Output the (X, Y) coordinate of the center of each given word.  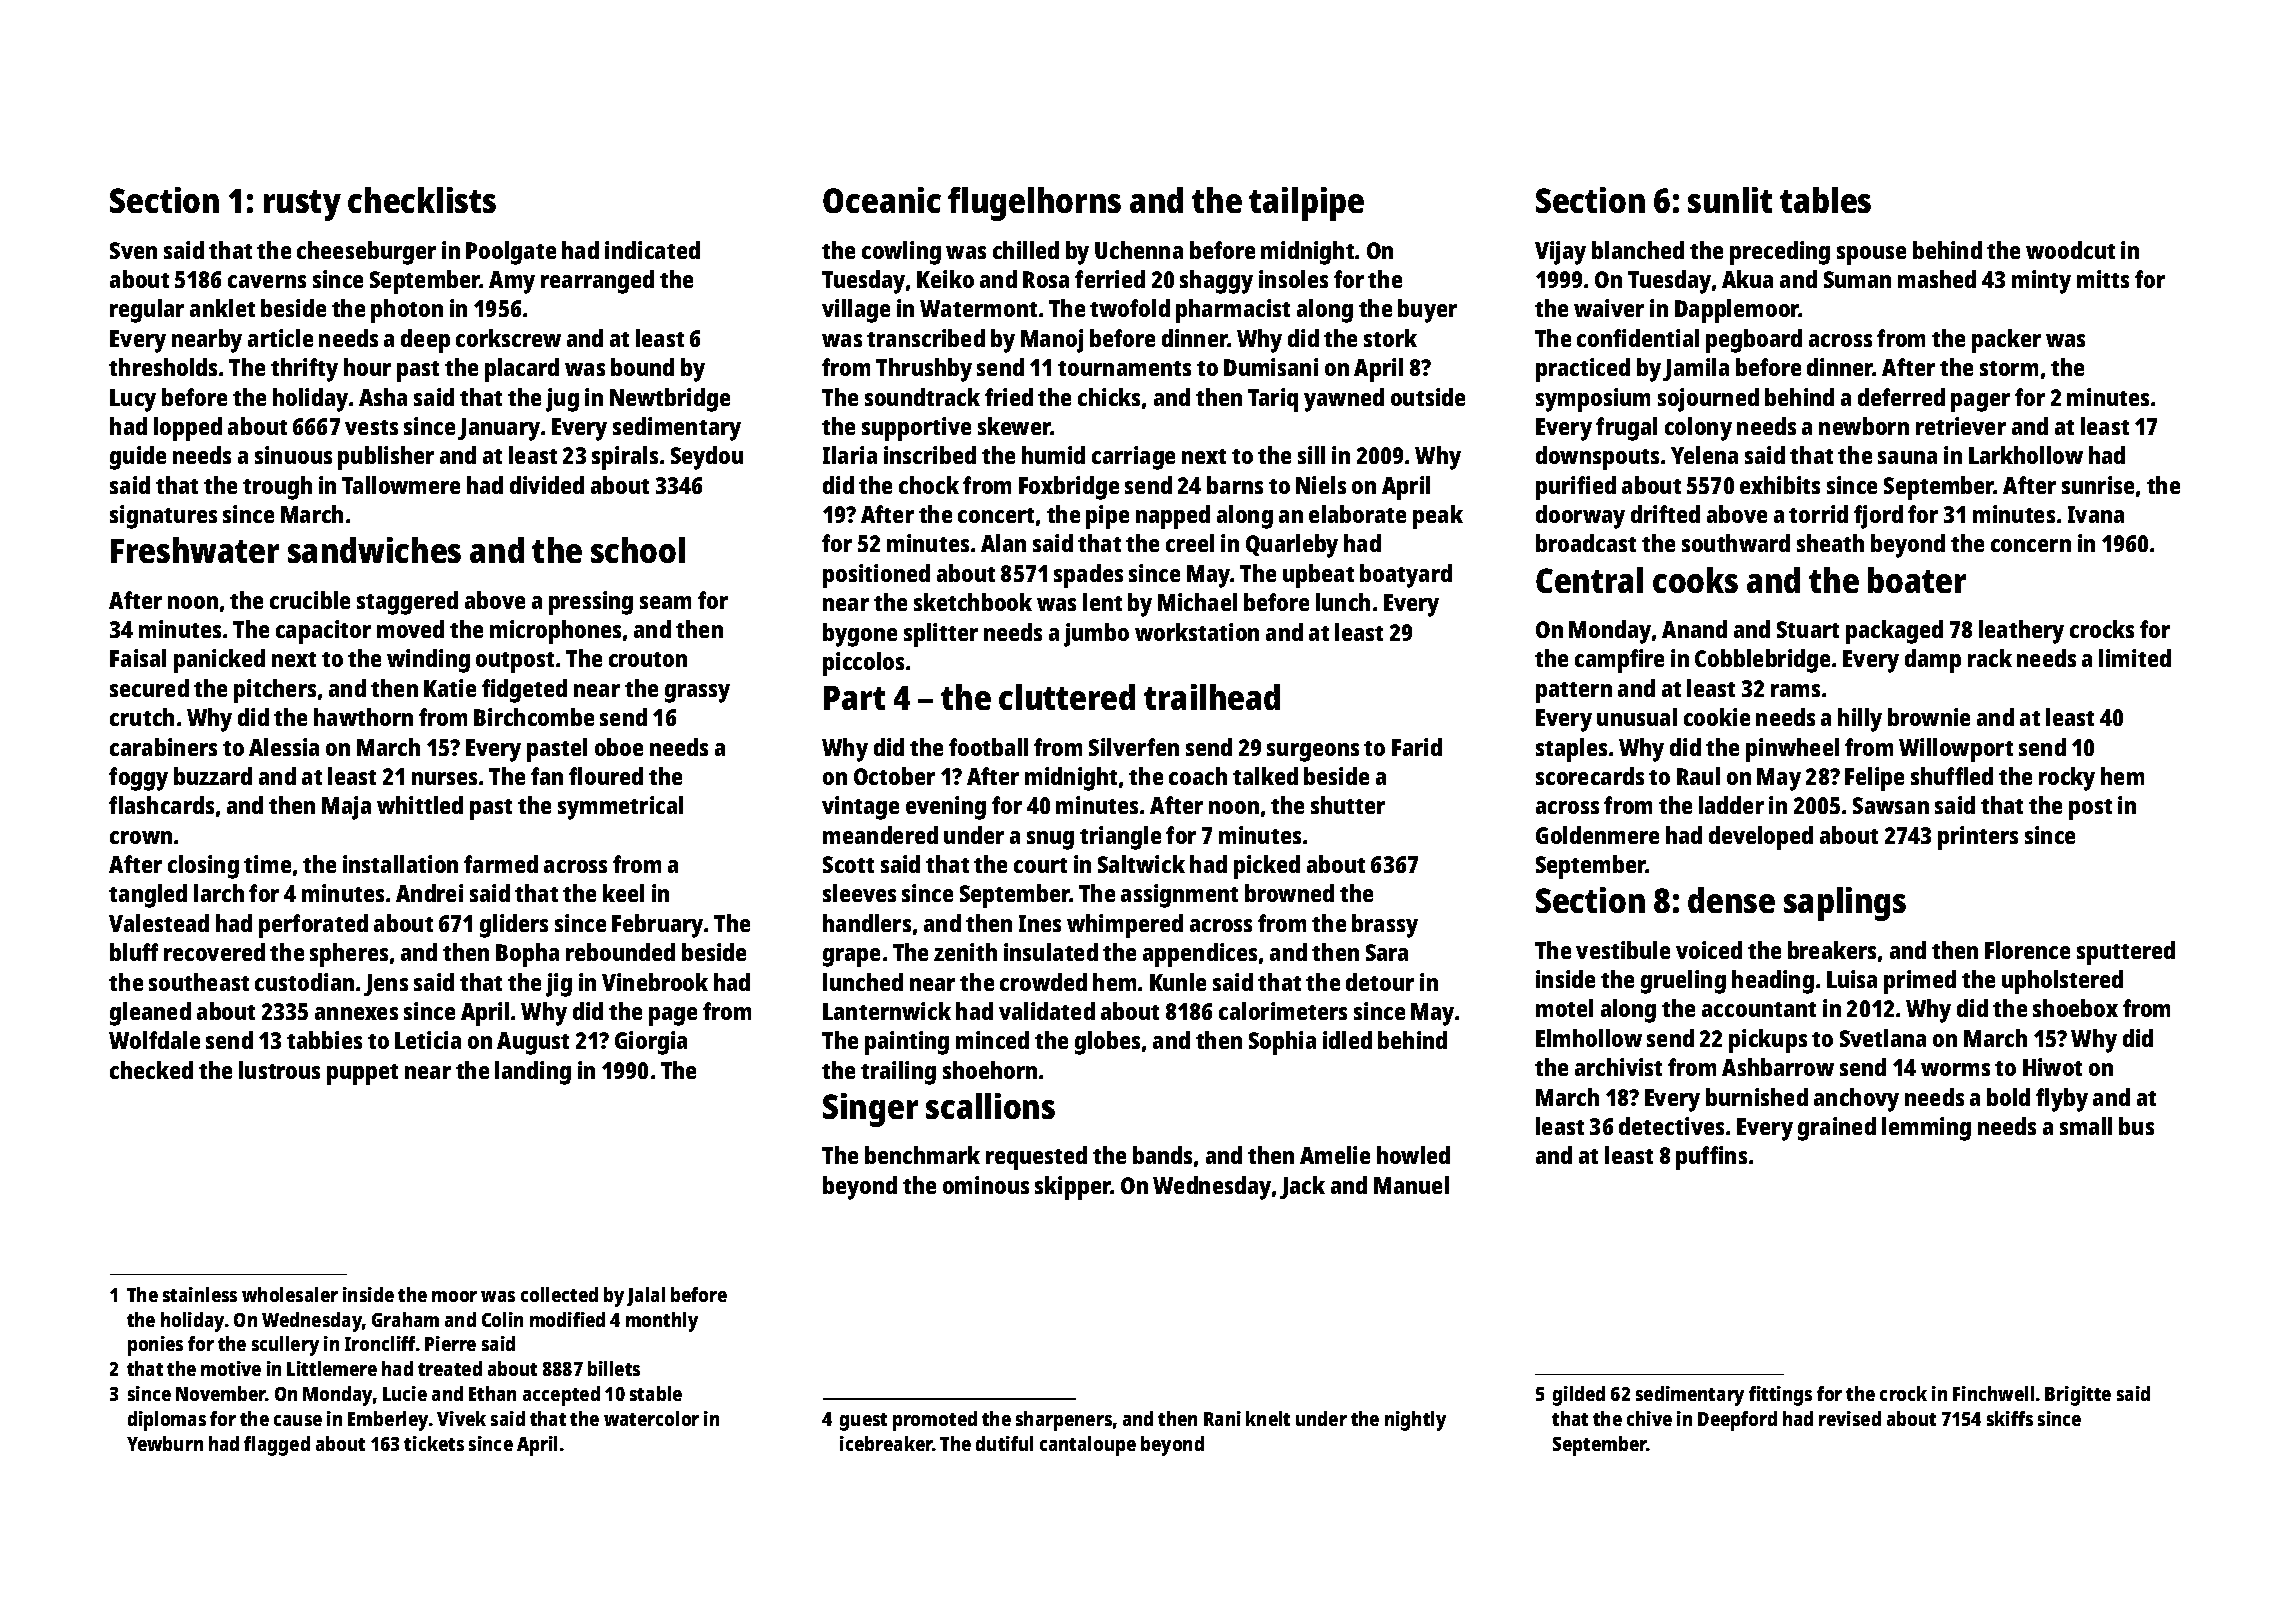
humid (1053, 455)
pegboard (1754, 341)
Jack (1302, 1187)
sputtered (2126, 953)
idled (1347, 1040)
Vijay (1560, 253)
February (657, 926)
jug (562, 400)
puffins (1711, 1158)
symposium (1593, 400)
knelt (1268, 1418)
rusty (302, 205)
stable (656, 1393)
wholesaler (290, 1294)
